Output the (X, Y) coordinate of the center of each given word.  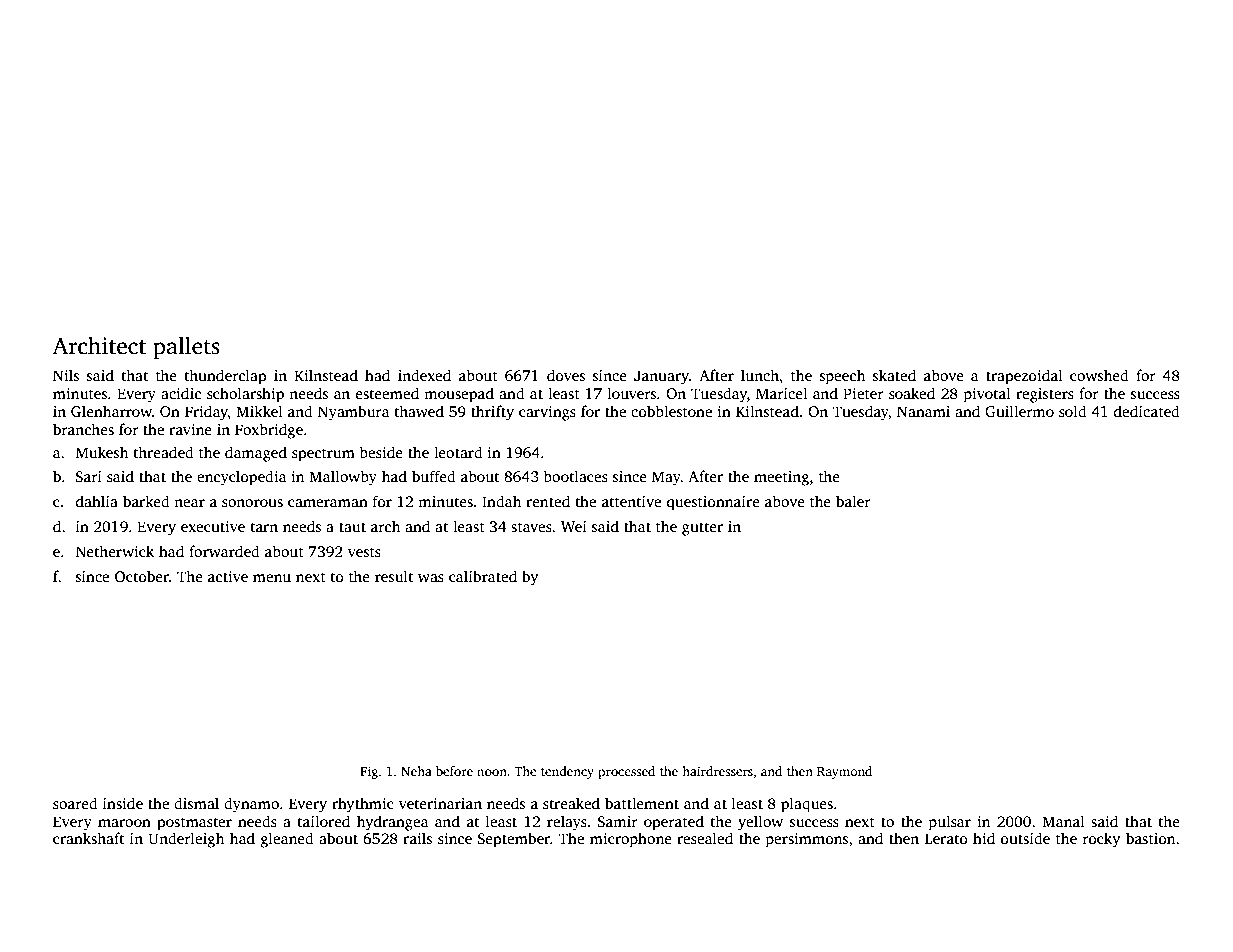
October (142, 576)
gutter (702, 529)
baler (853, 501)
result (394, 576)
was (431, 578)
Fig (369, 772)
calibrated (483, 576)
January (661, 377)
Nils (66, 375)
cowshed (1099, 375)
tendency (567, 772)
